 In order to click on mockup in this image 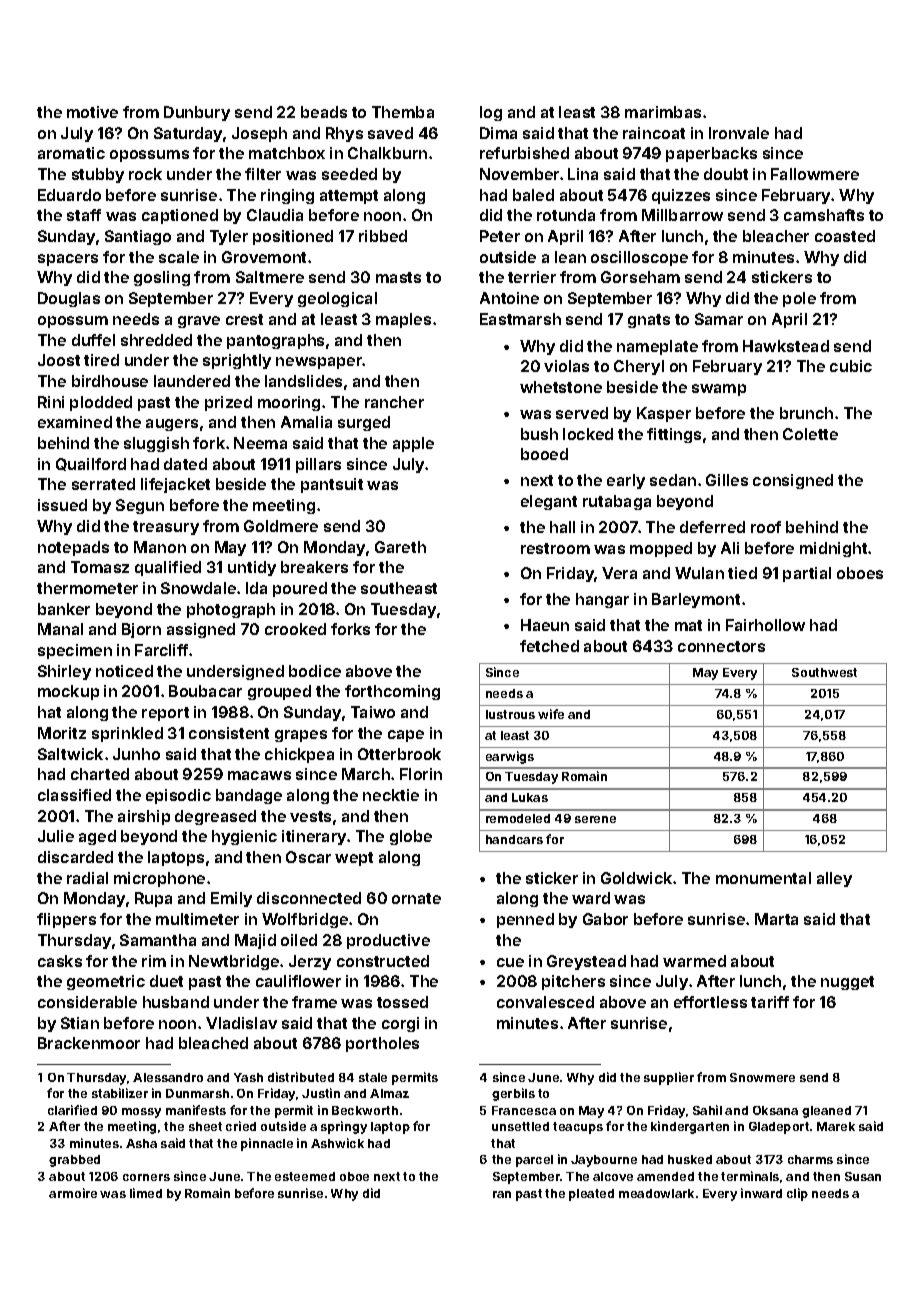, I will do `click(68, 692)`.
